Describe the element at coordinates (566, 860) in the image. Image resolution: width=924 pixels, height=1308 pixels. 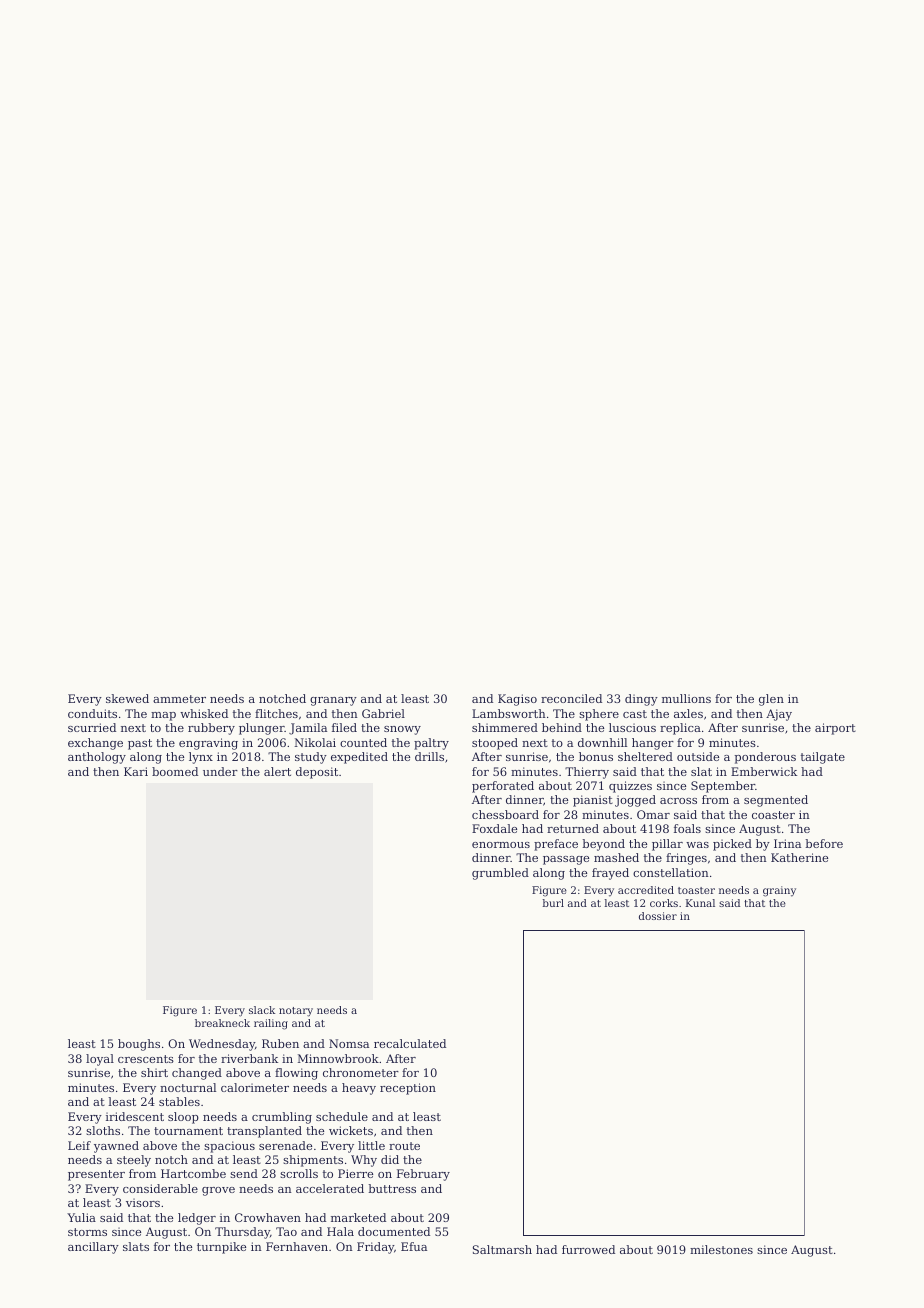
I see `passage` at that location.
